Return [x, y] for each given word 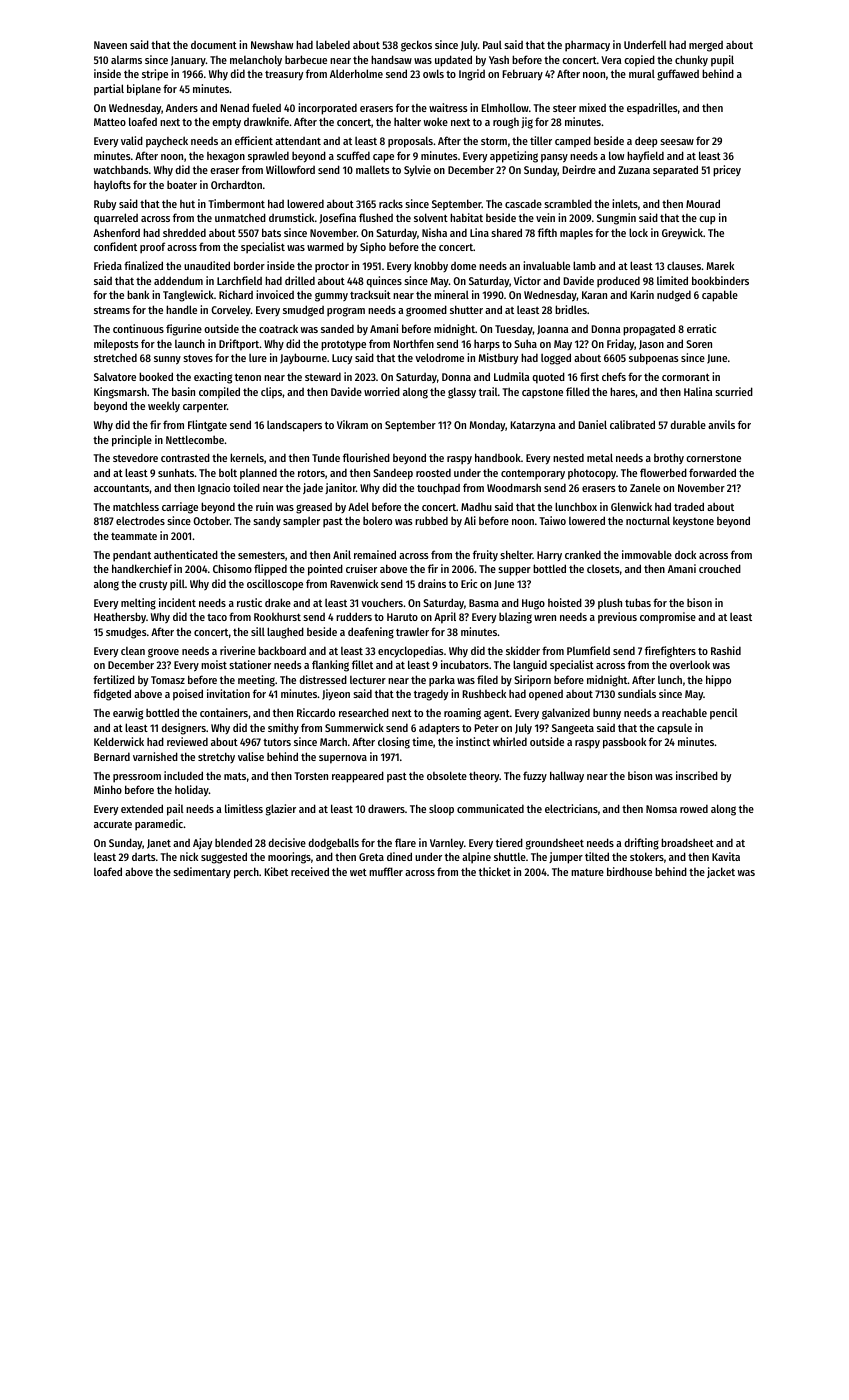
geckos [416, 46]
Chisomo [232, 568]
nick [189, 856]
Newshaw [272, 44]
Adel [358, 506]
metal [600, 457]
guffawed [678, 75]
